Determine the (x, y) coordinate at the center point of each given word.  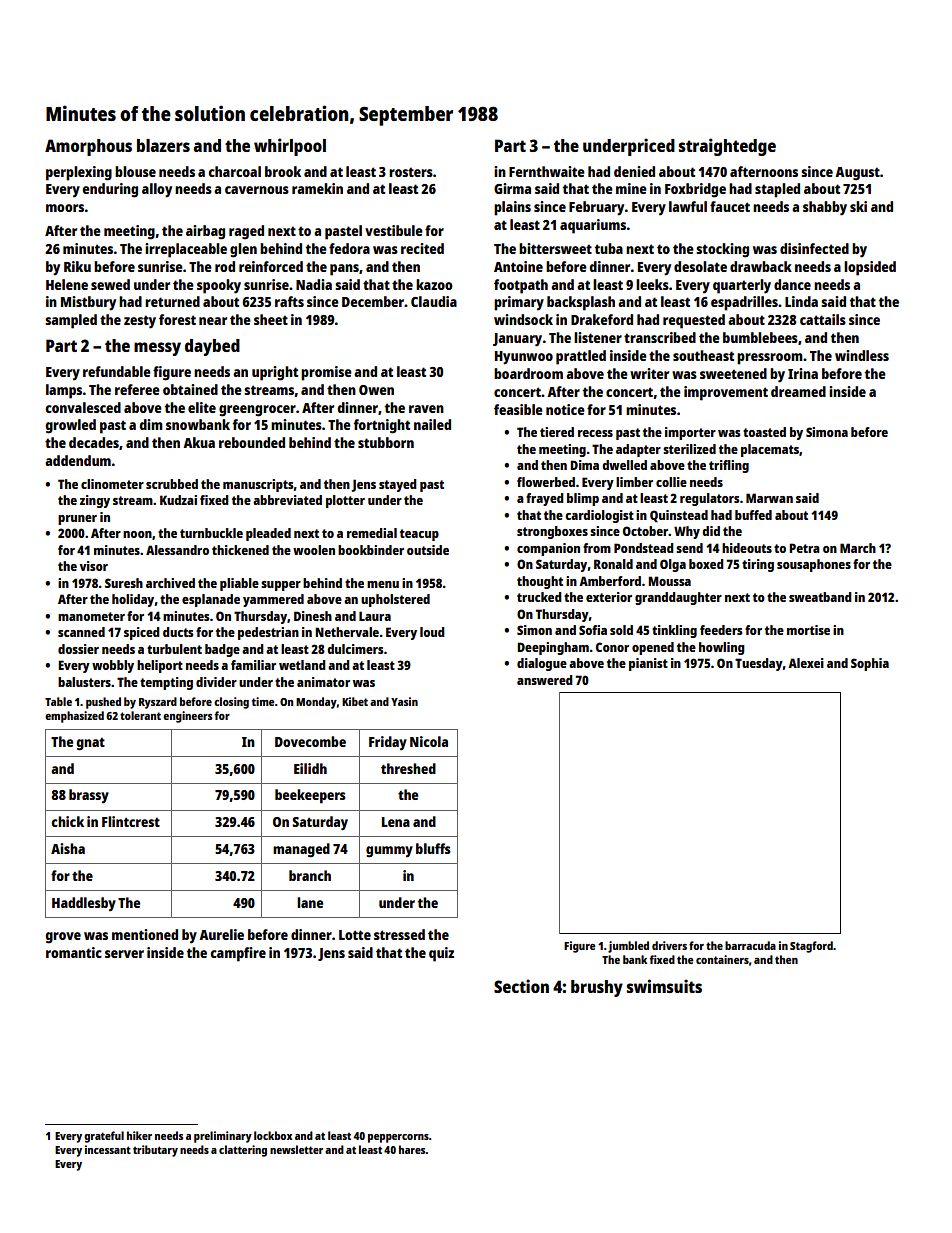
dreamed (798, 391)
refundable (117, 371)
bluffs (433, 848)
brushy (597, 988)
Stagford (811, 947)
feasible (518, 409)
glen (243, 250)
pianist (648, 664)
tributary (155, 1151)
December (373, 301)
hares (412, 1149)
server (124, 954)
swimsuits (664, 986)
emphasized (74, 717)
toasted (764, 432)
